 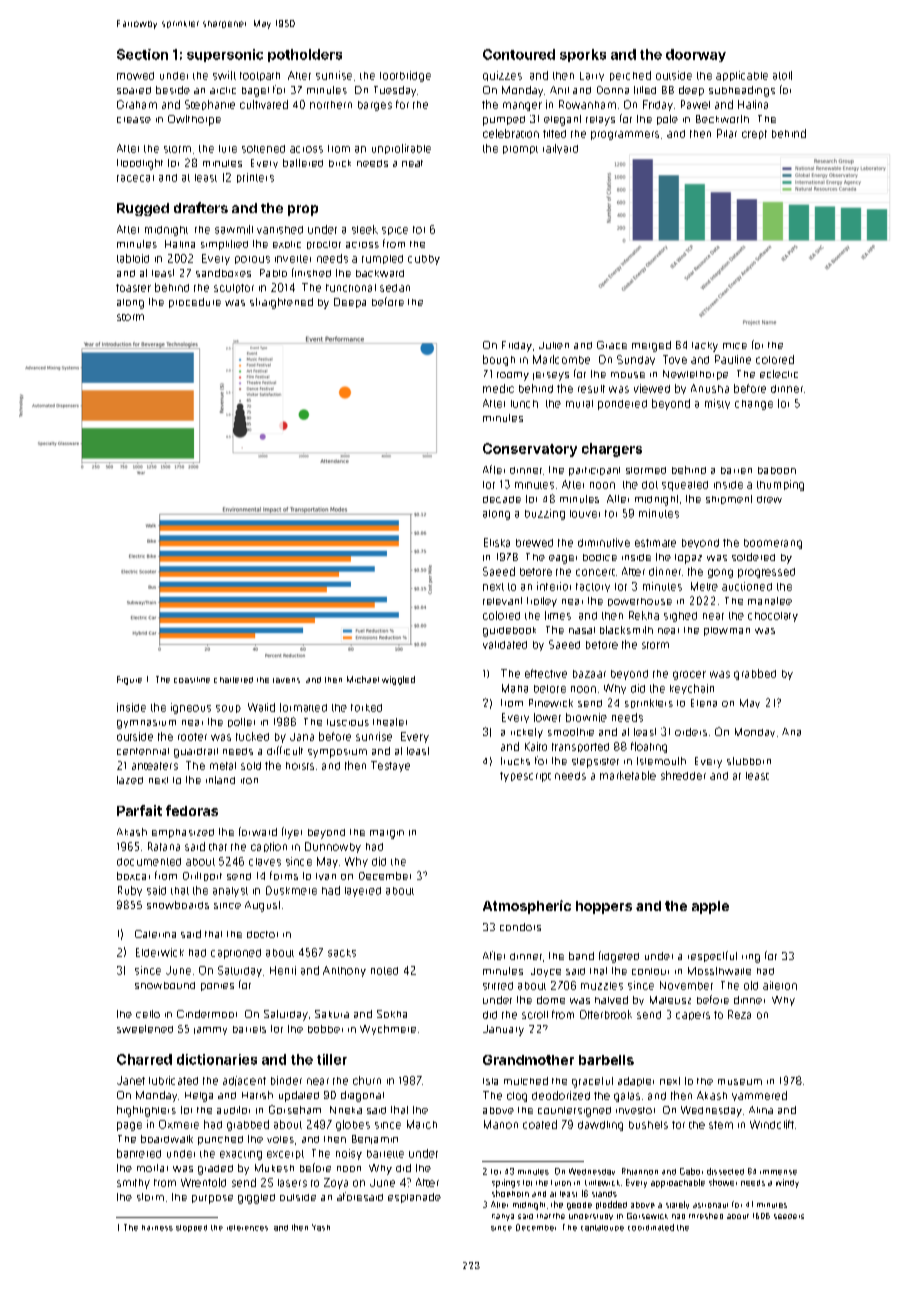 What do you see at coordinates (710, 907) in the page?
I see `apple` at bounding box center [710, 907].
